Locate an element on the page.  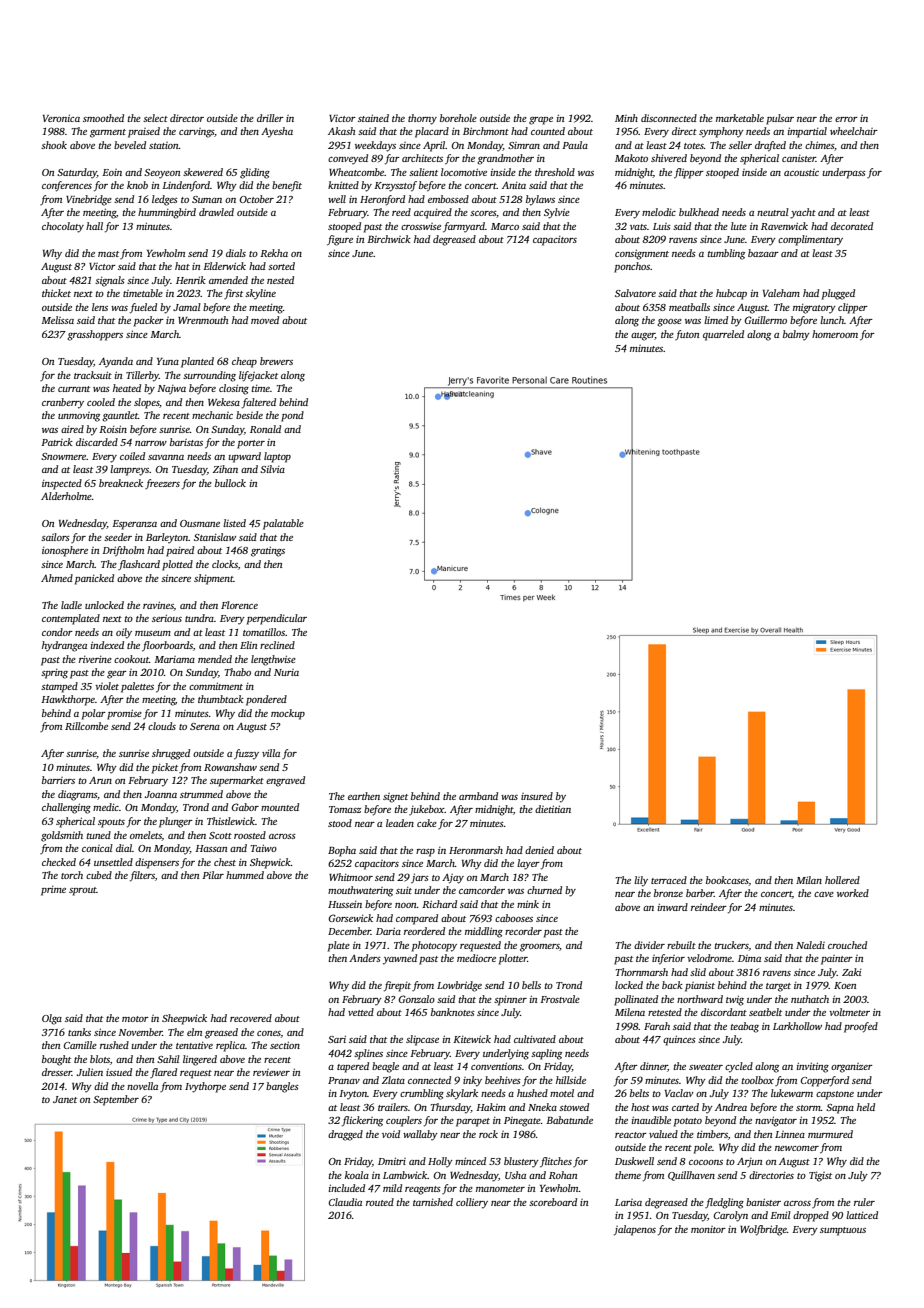
Wolfbridge is located at coordinates (763, 1230).
